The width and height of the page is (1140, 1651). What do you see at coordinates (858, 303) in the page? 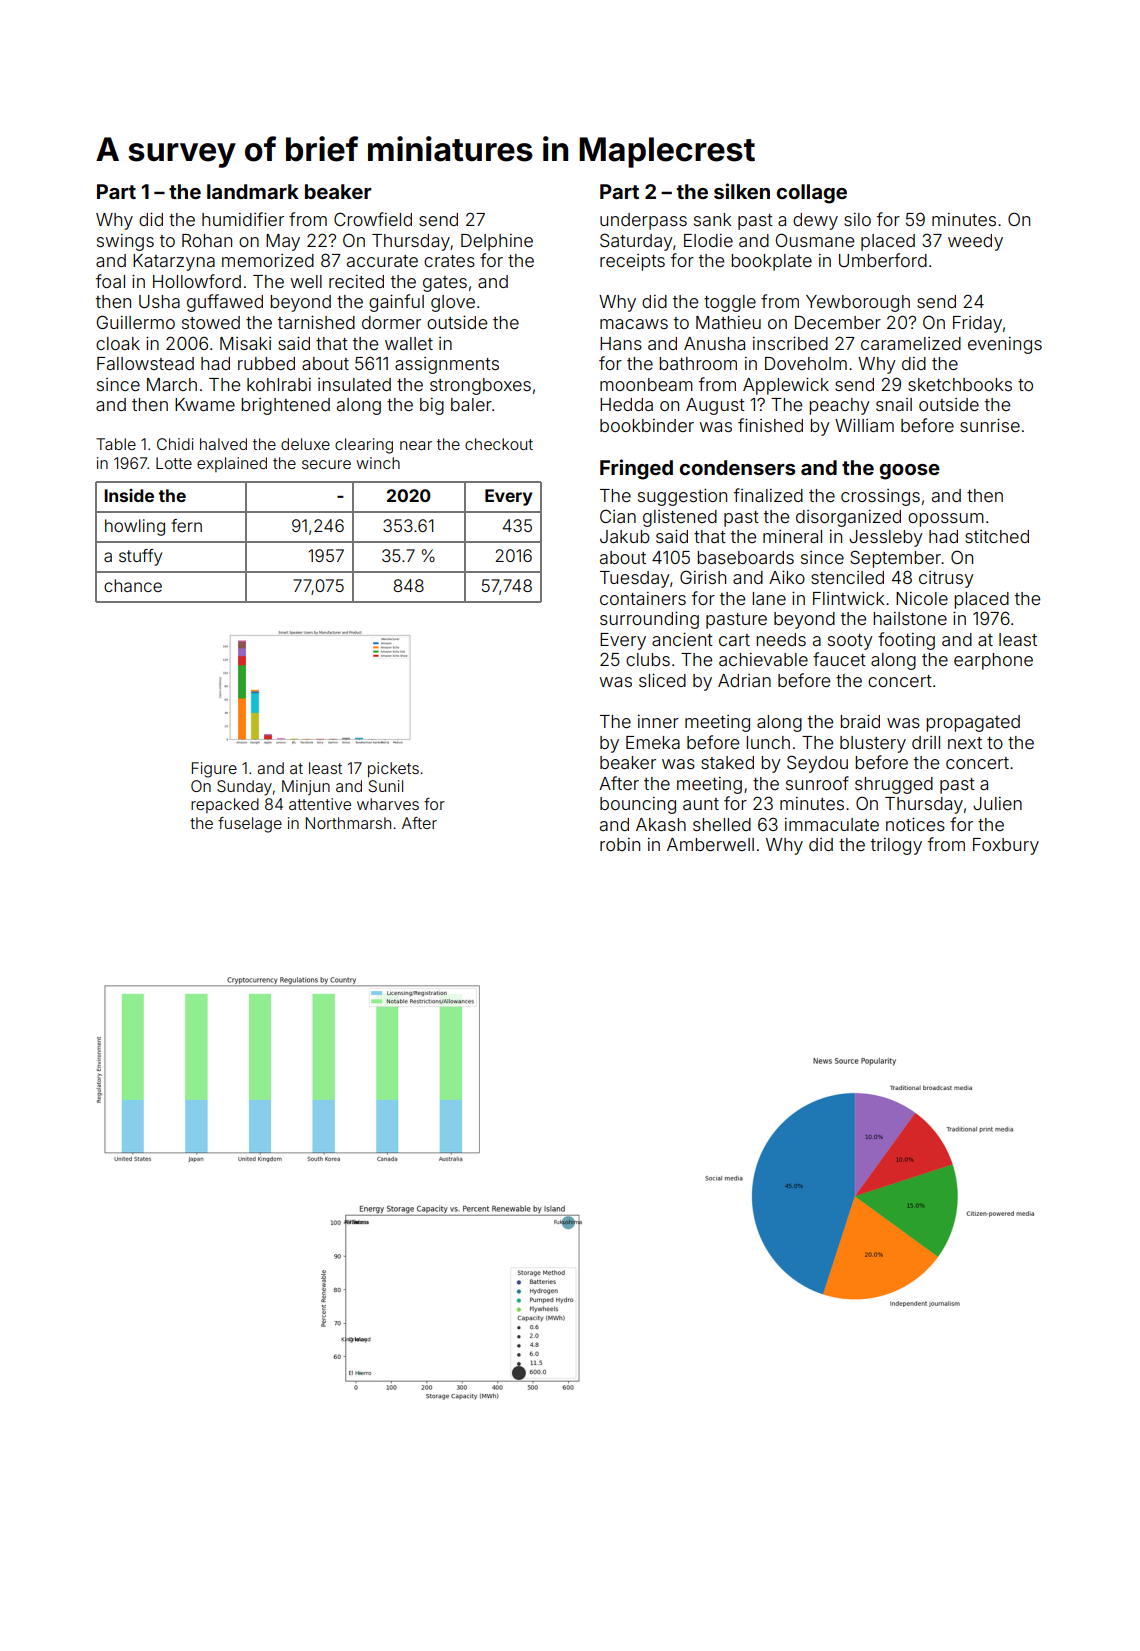
I see `Yewborough` at bounding box center [858, 303].
